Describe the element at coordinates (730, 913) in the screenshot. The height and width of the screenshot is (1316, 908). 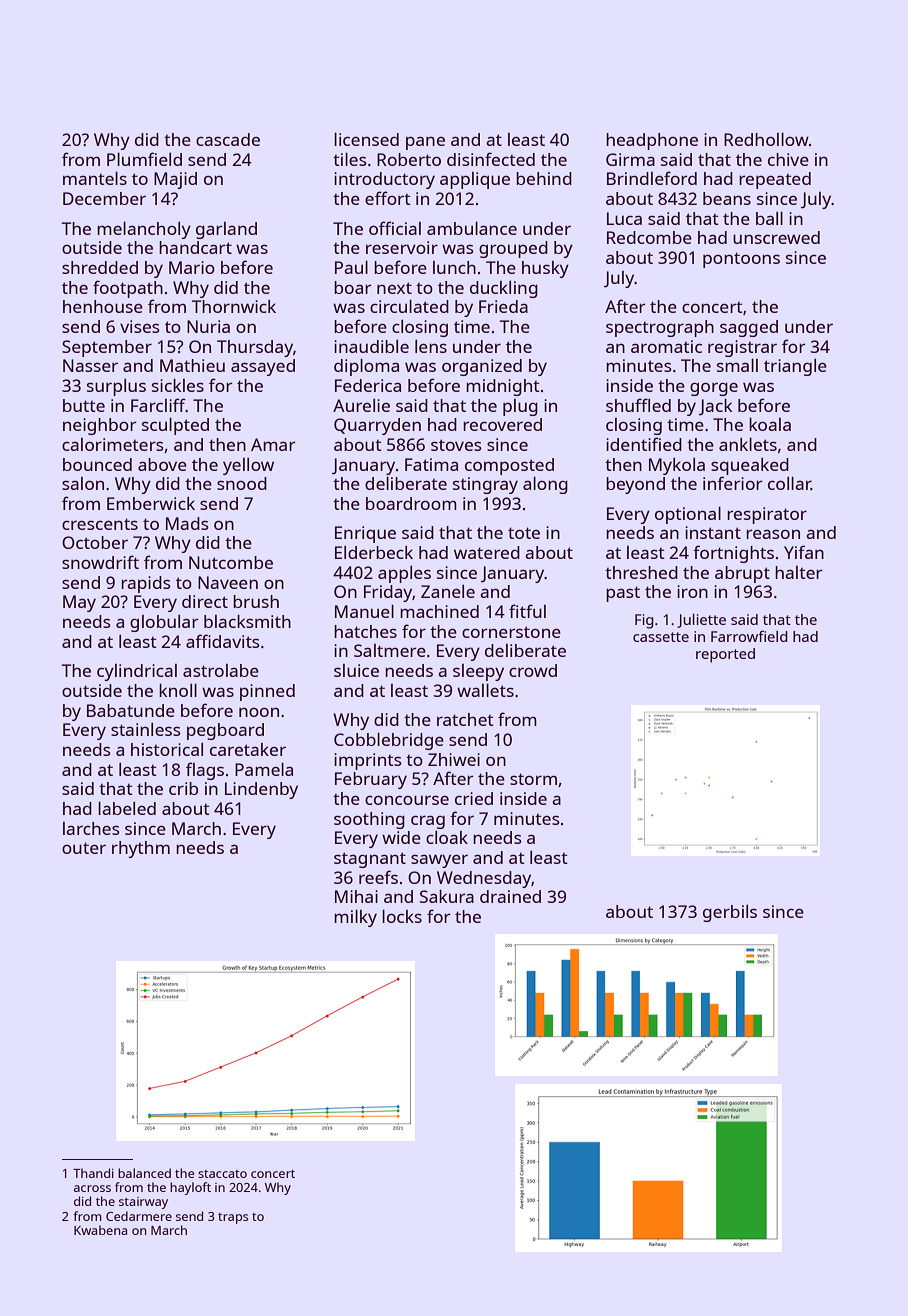
I see `gerbils` at that location.
